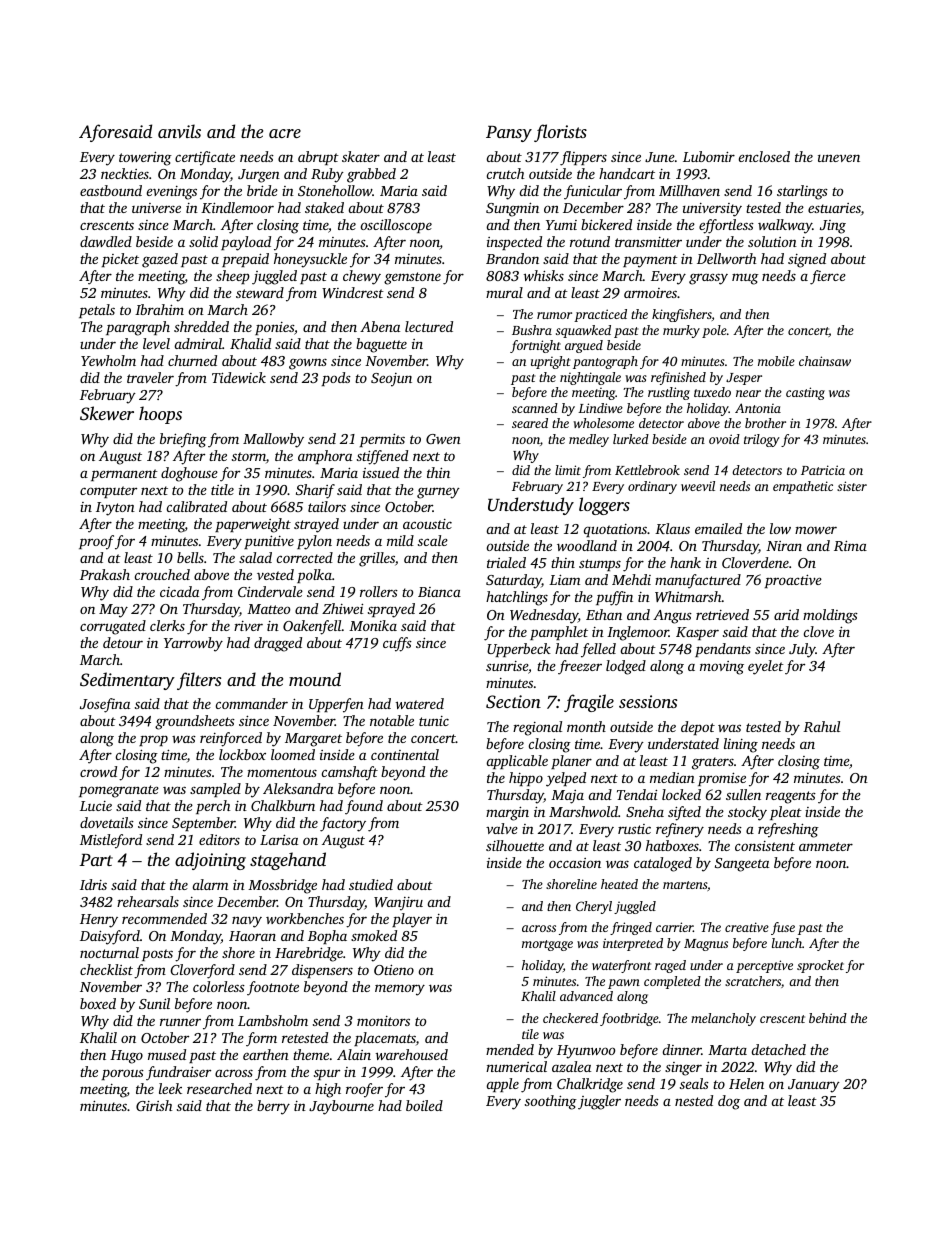 The height and width of the screenshot is (1233, 952). I want to click on Pansy, so click(509, 134).
